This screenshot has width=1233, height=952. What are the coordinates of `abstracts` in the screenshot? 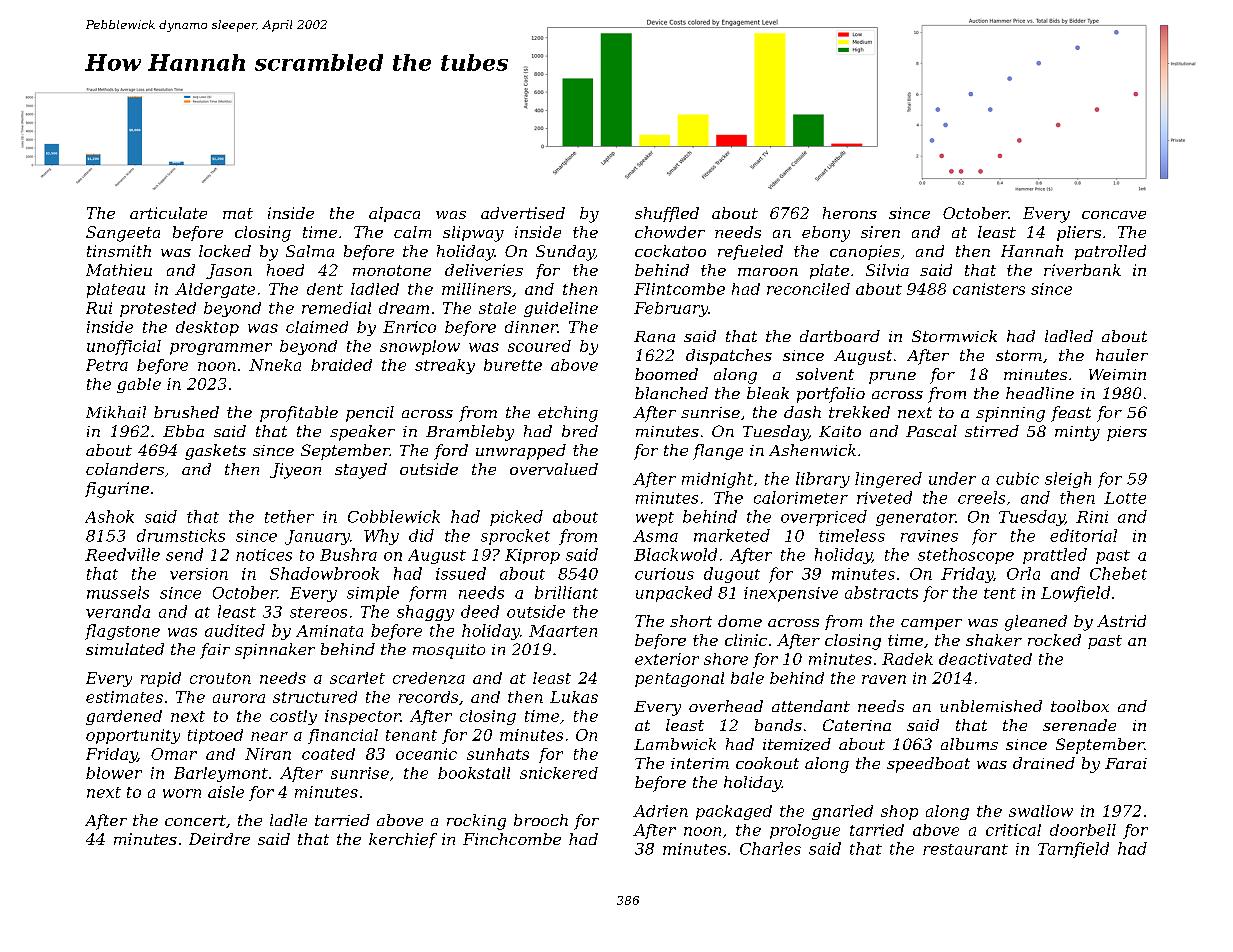 It's located at (881, 592).
